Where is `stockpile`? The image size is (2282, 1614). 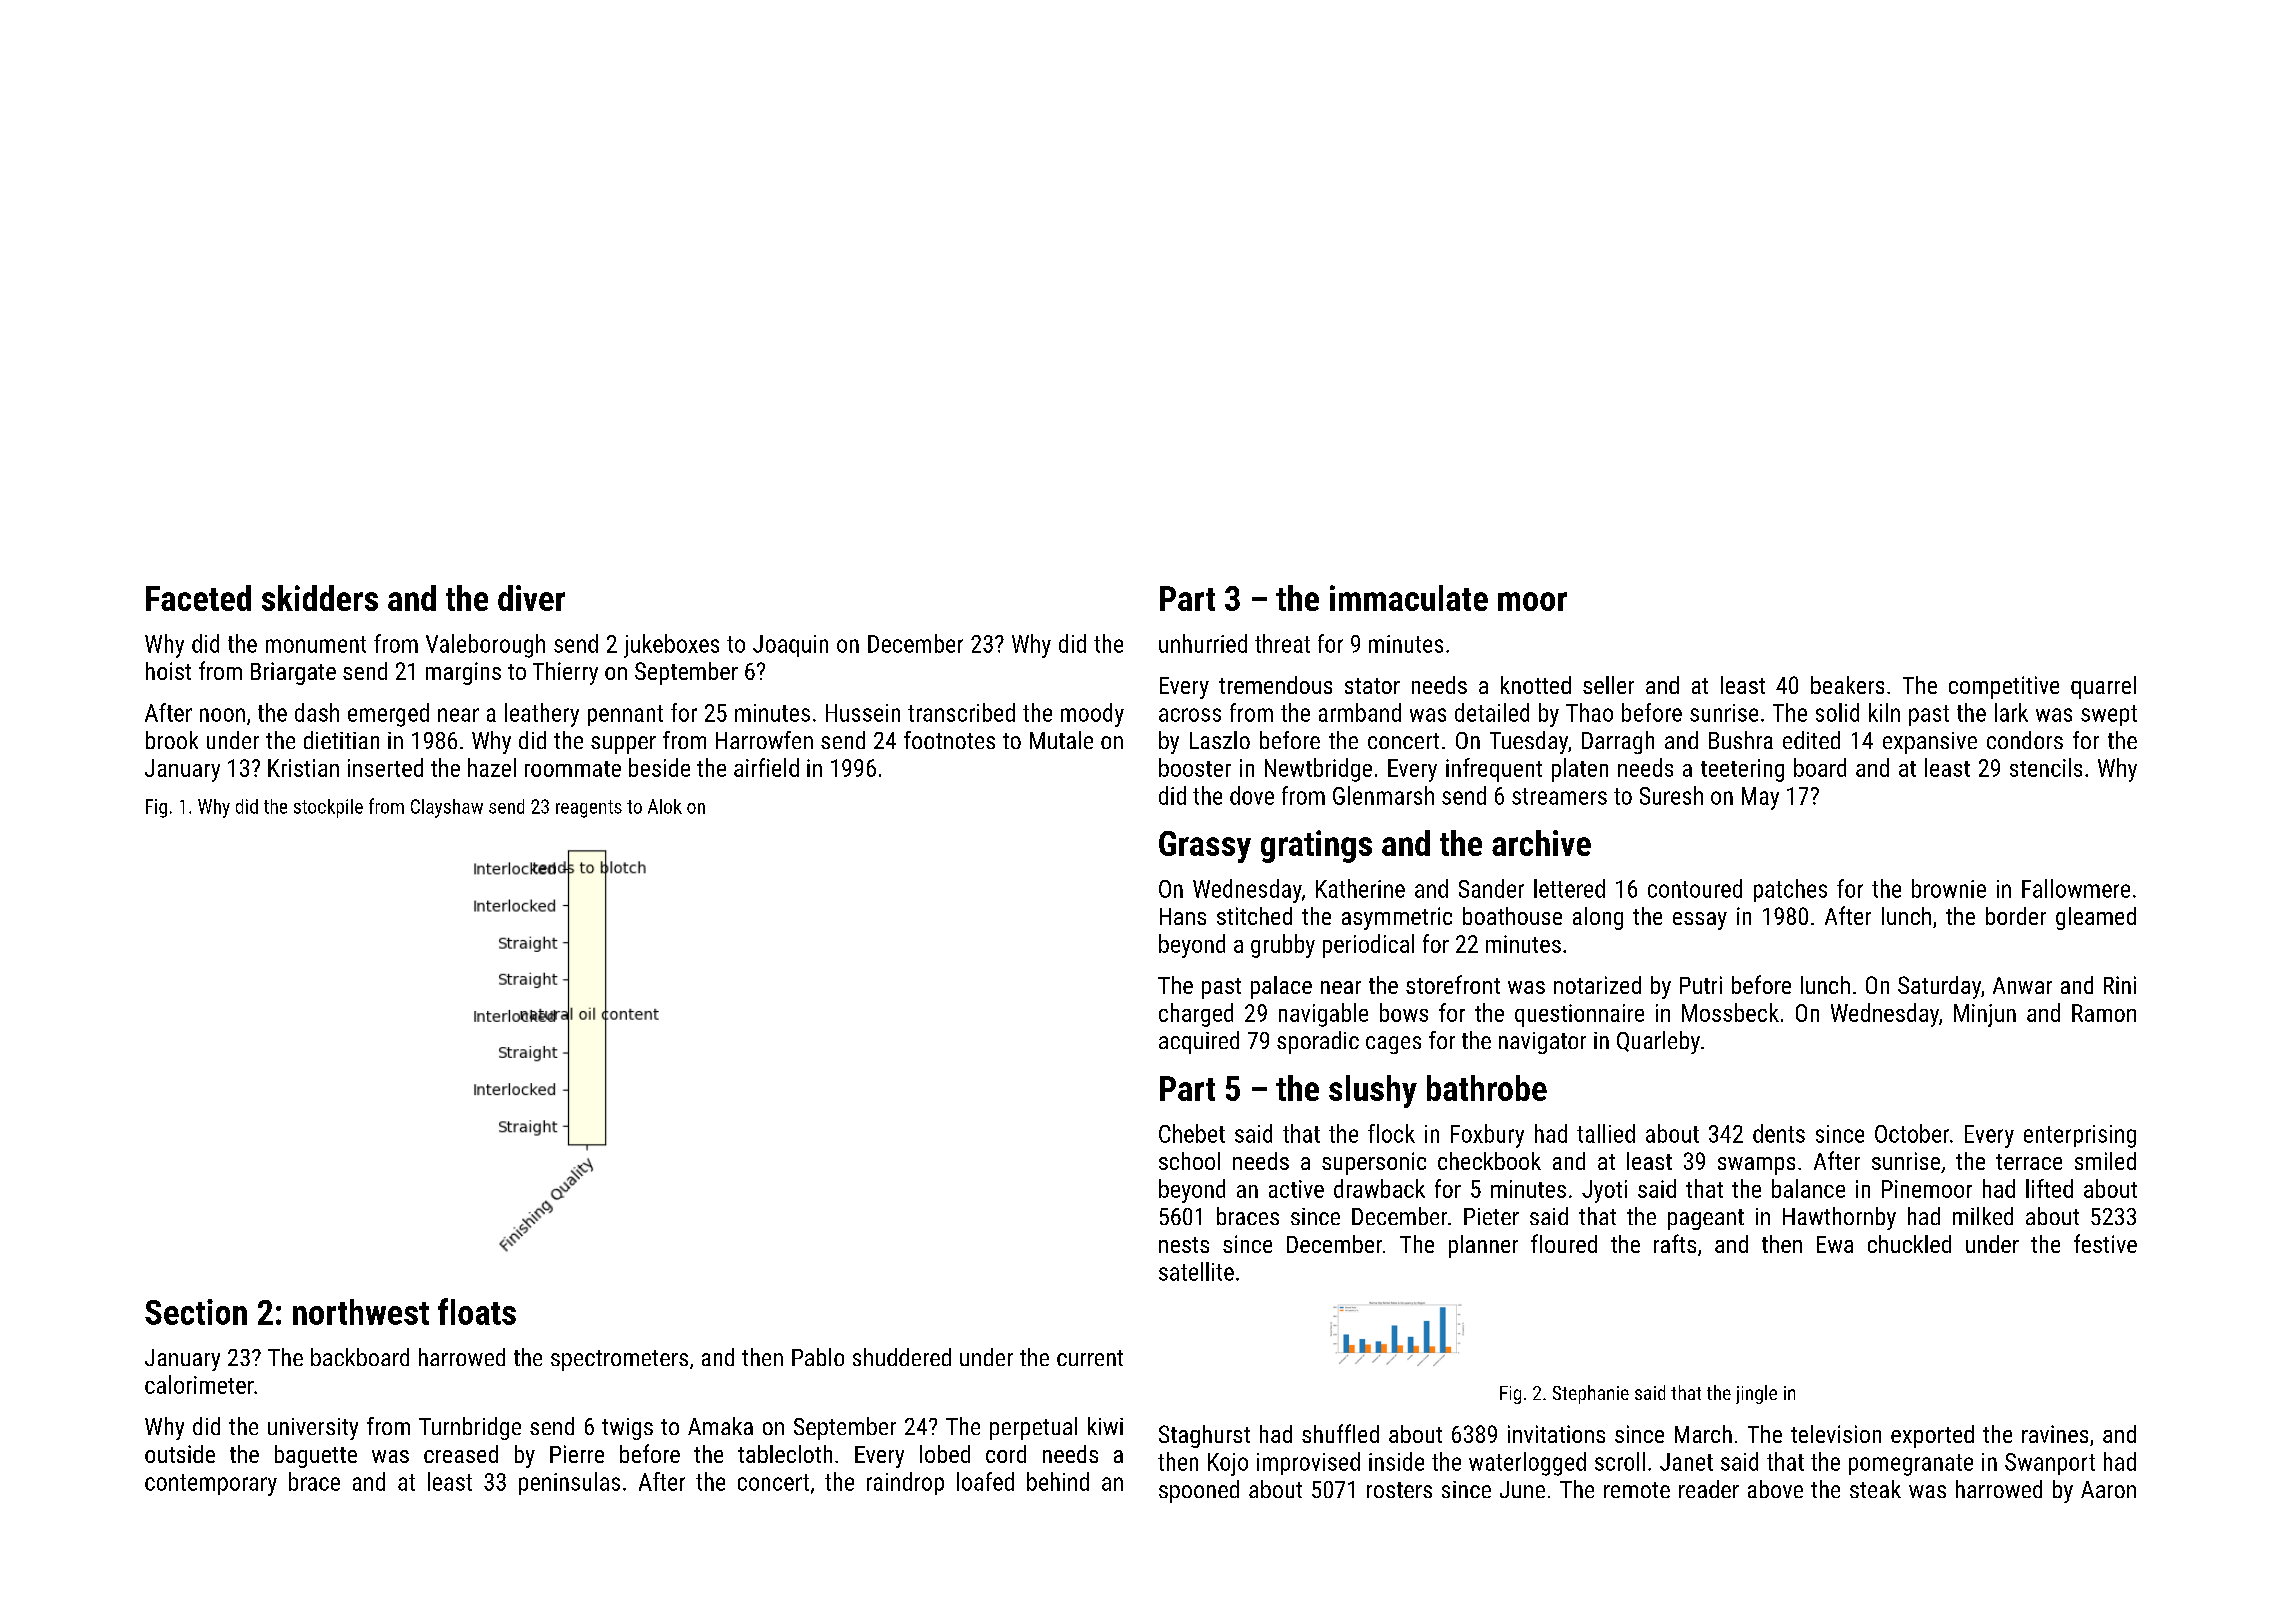 stockpile is located at coordinates (328, 808).
